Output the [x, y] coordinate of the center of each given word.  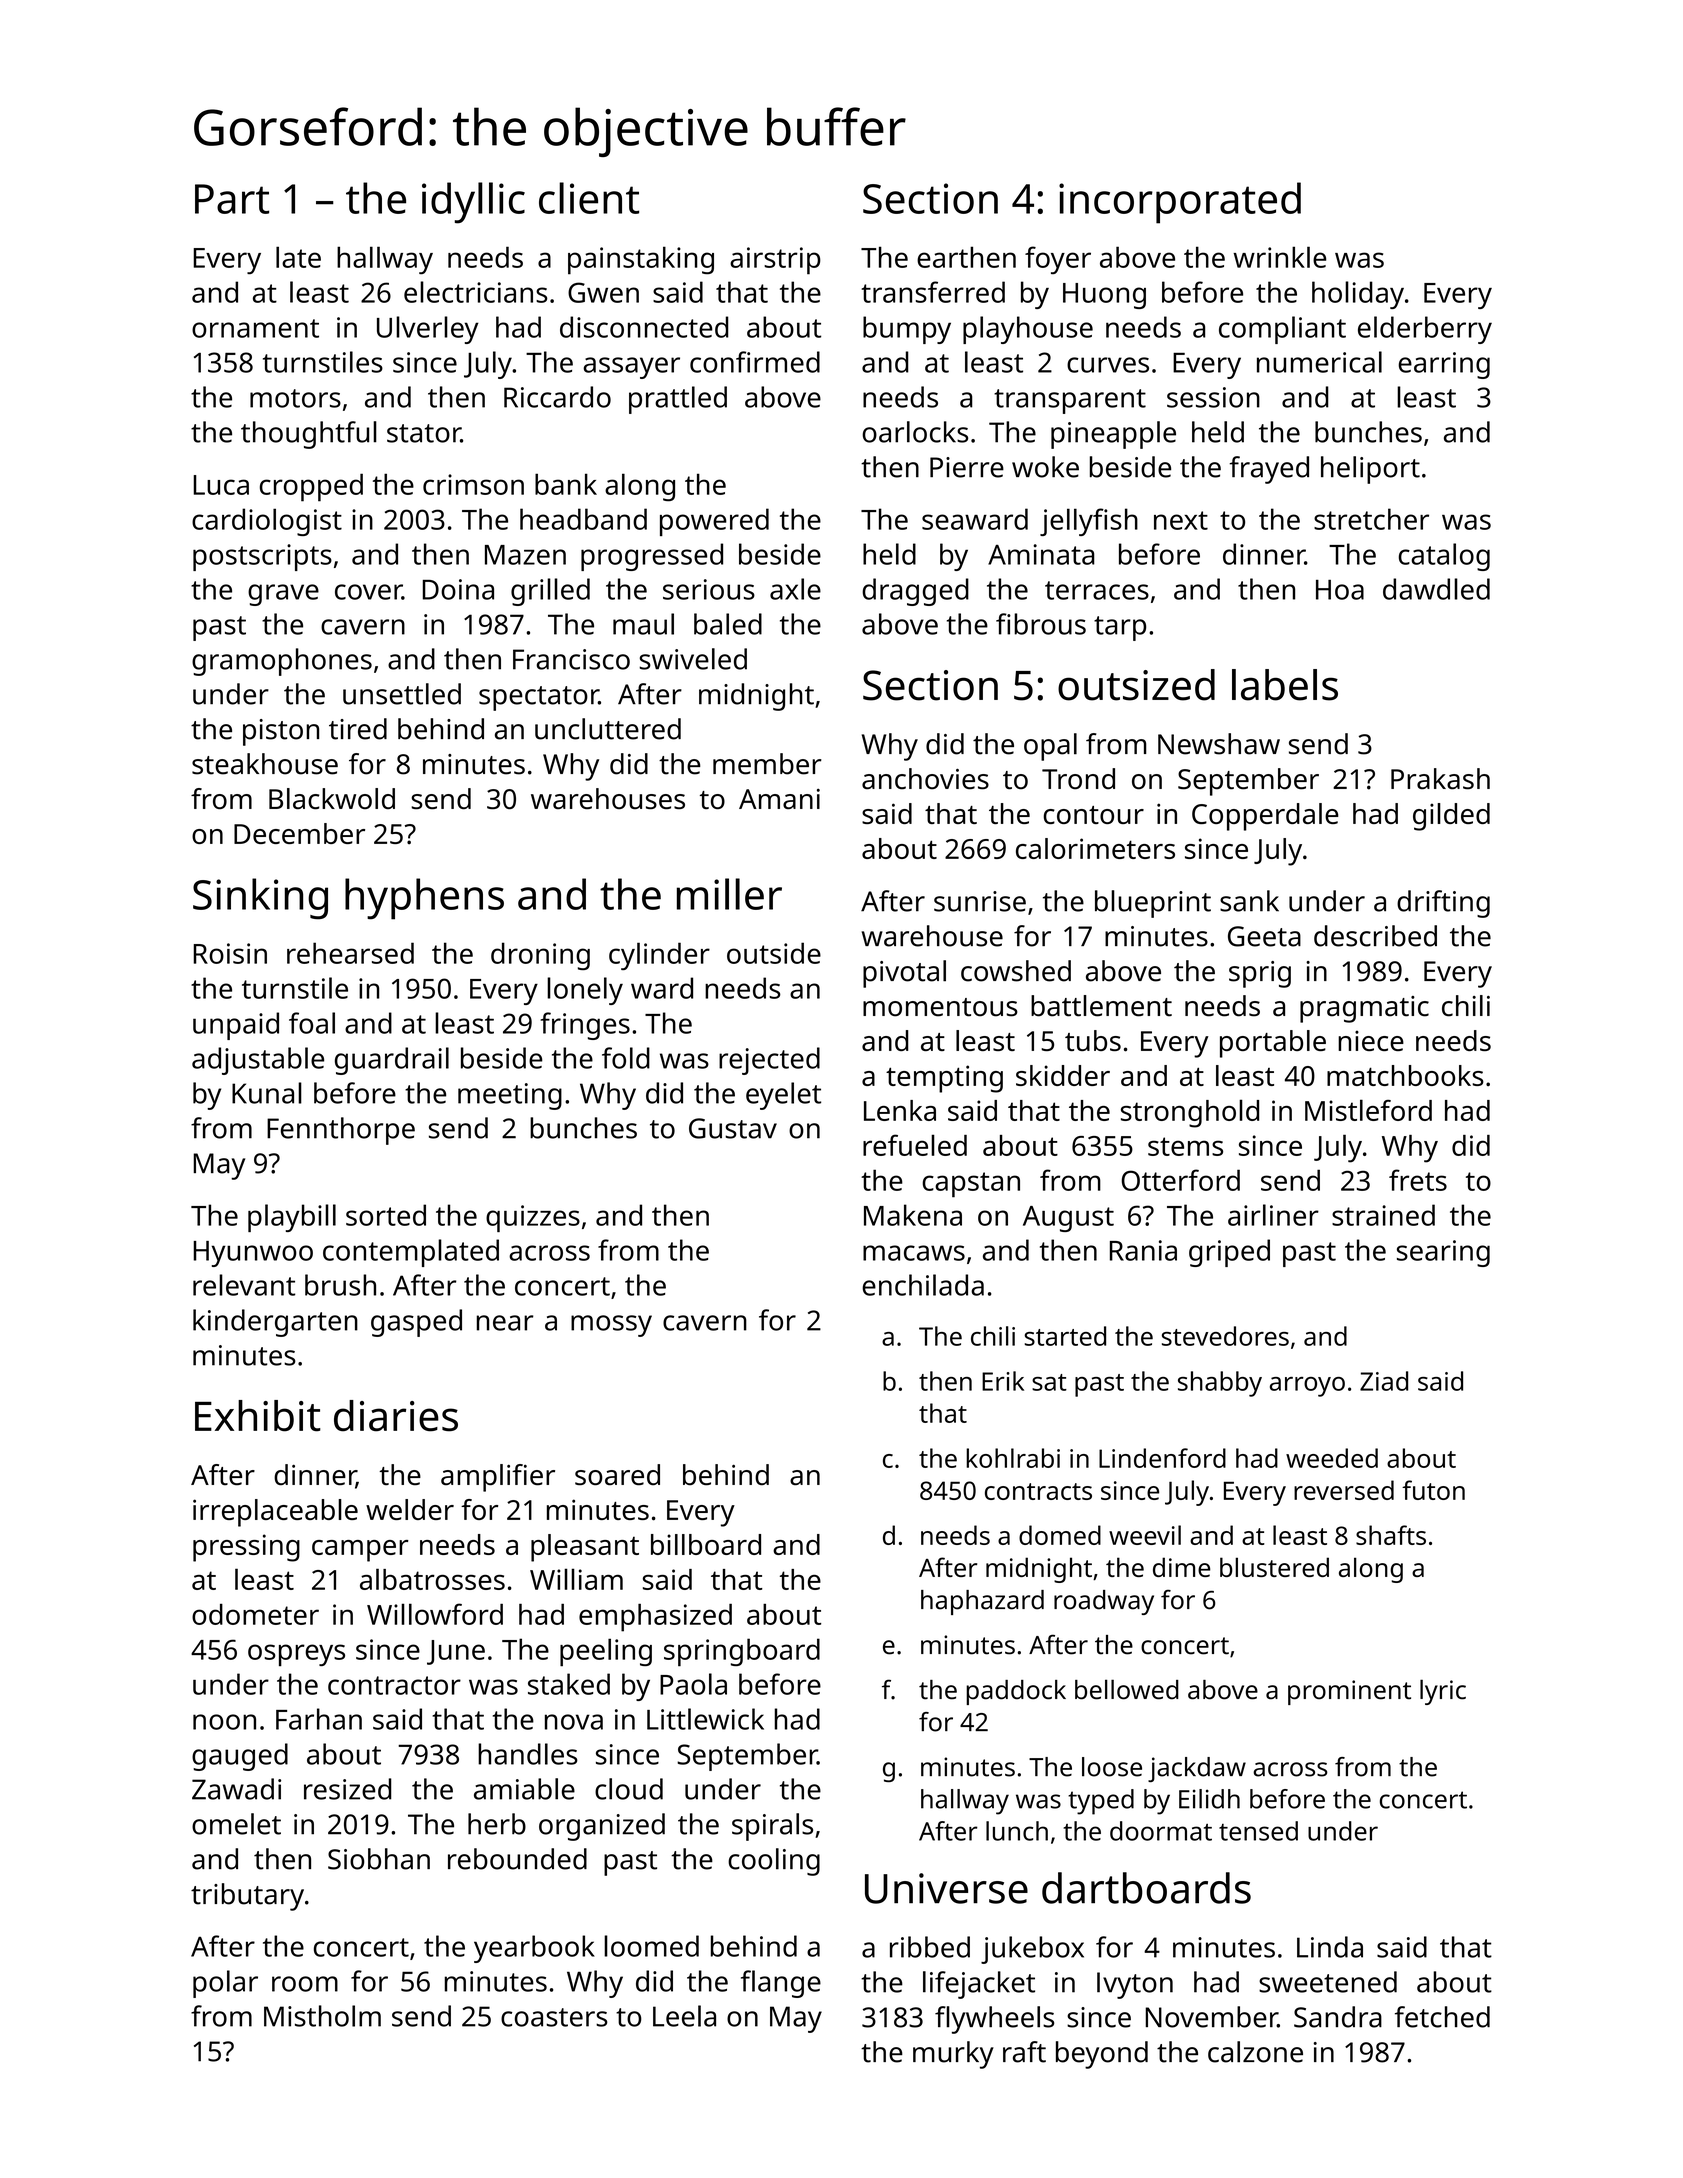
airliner [1273, 1215]
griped [1229, 1253]
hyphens [424, 899]
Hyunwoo [253, 1254]
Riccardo [557, 397]
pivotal [904, 974]
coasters [554, 2017]
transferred [933, 292]
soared [617, 1475]
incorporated [1180, 203]
